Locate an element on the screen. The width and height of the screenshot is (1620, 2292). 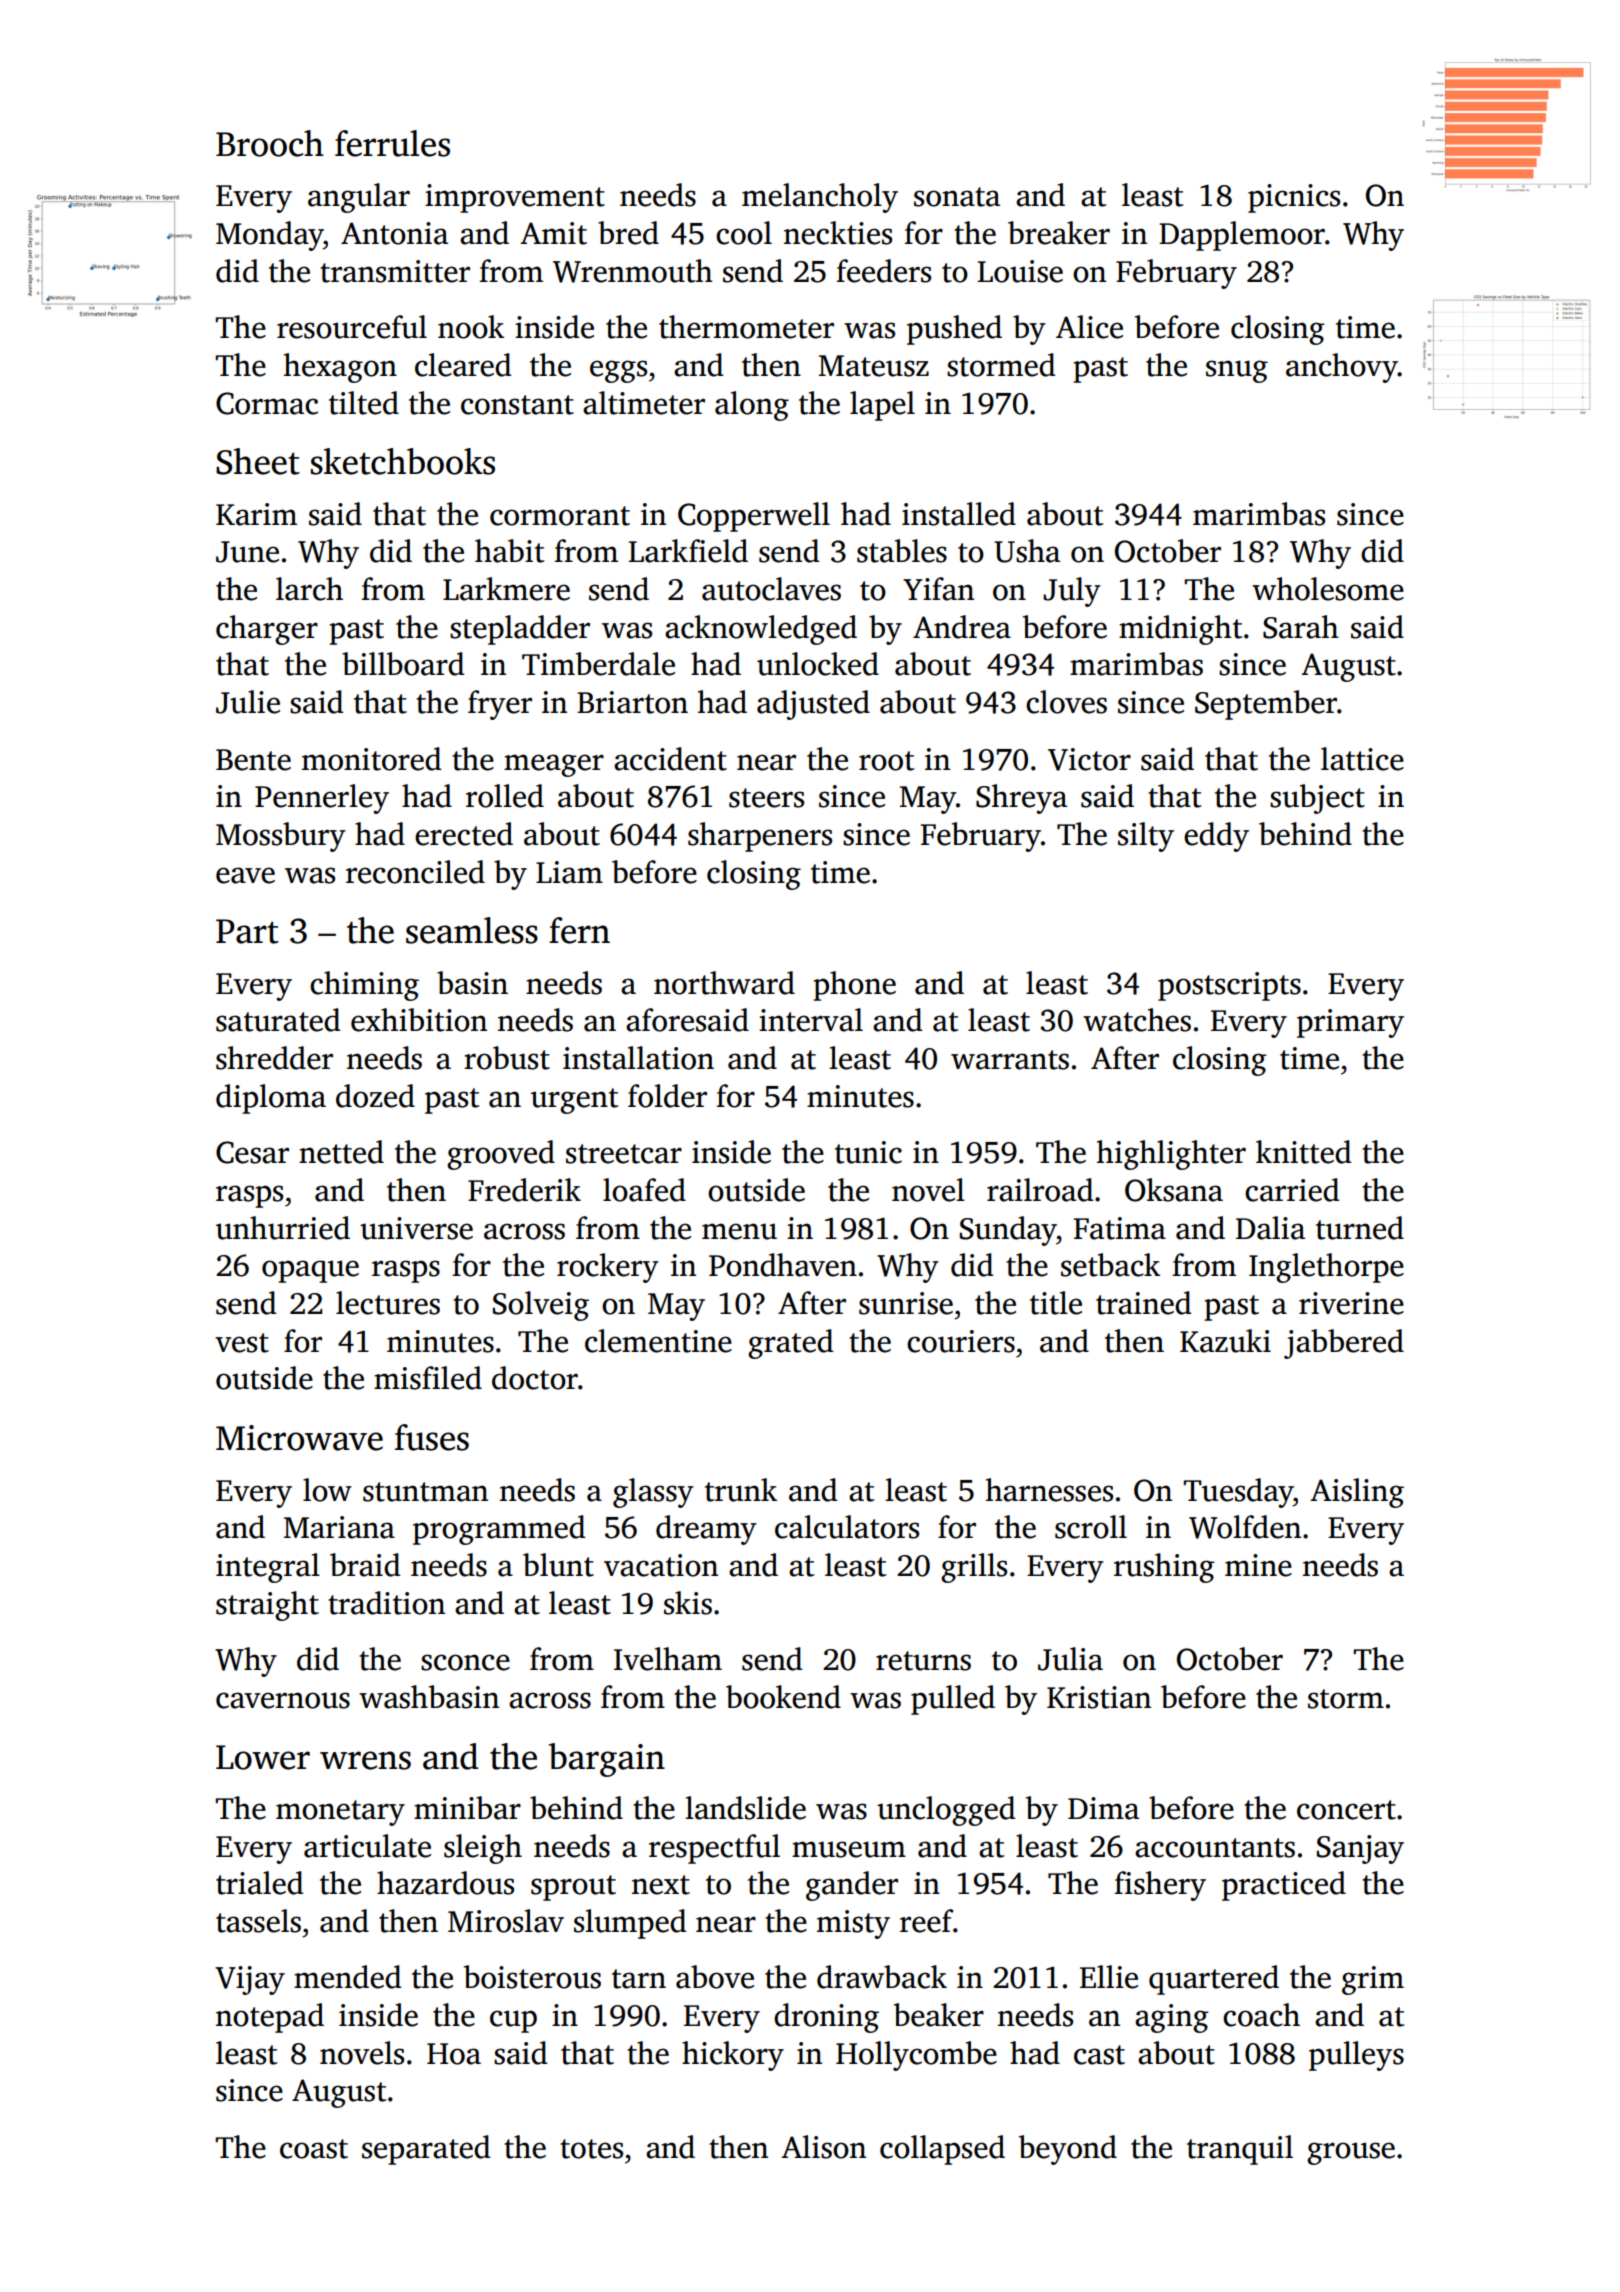
collapsed is located at coordinates (942, 2150).
